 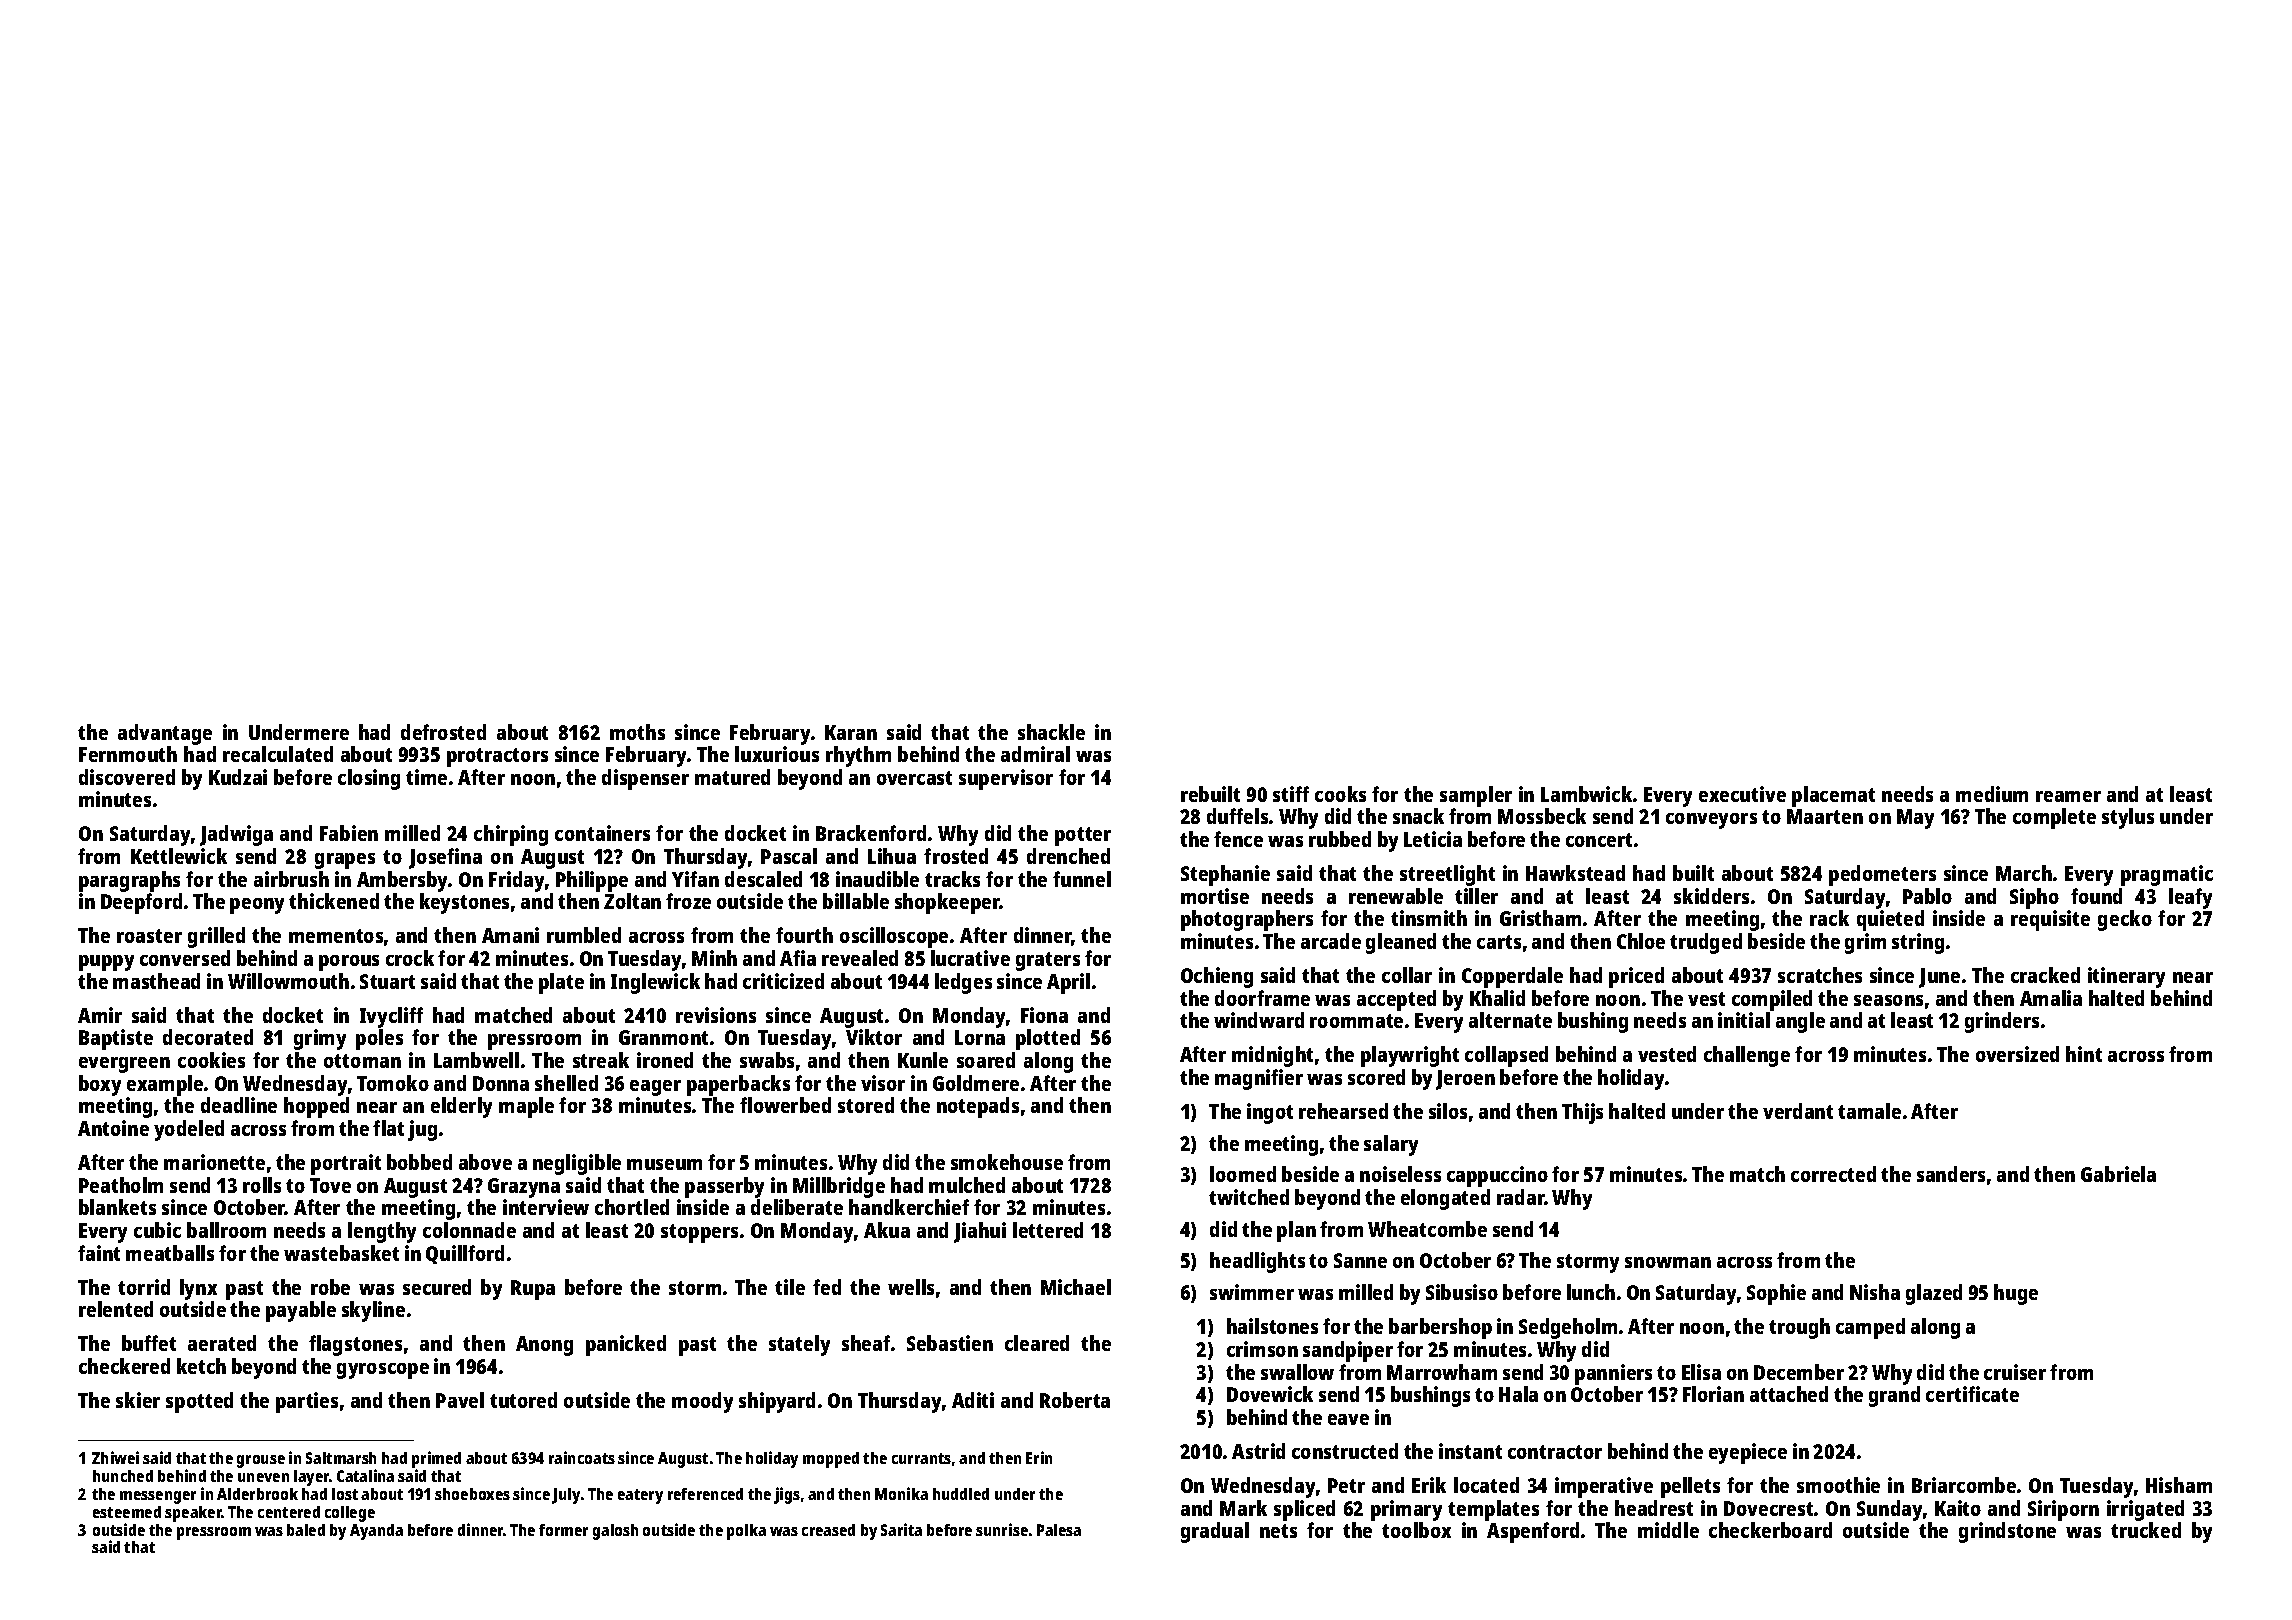 I want to click on pragmatic, so click(x=2167, y=875).
